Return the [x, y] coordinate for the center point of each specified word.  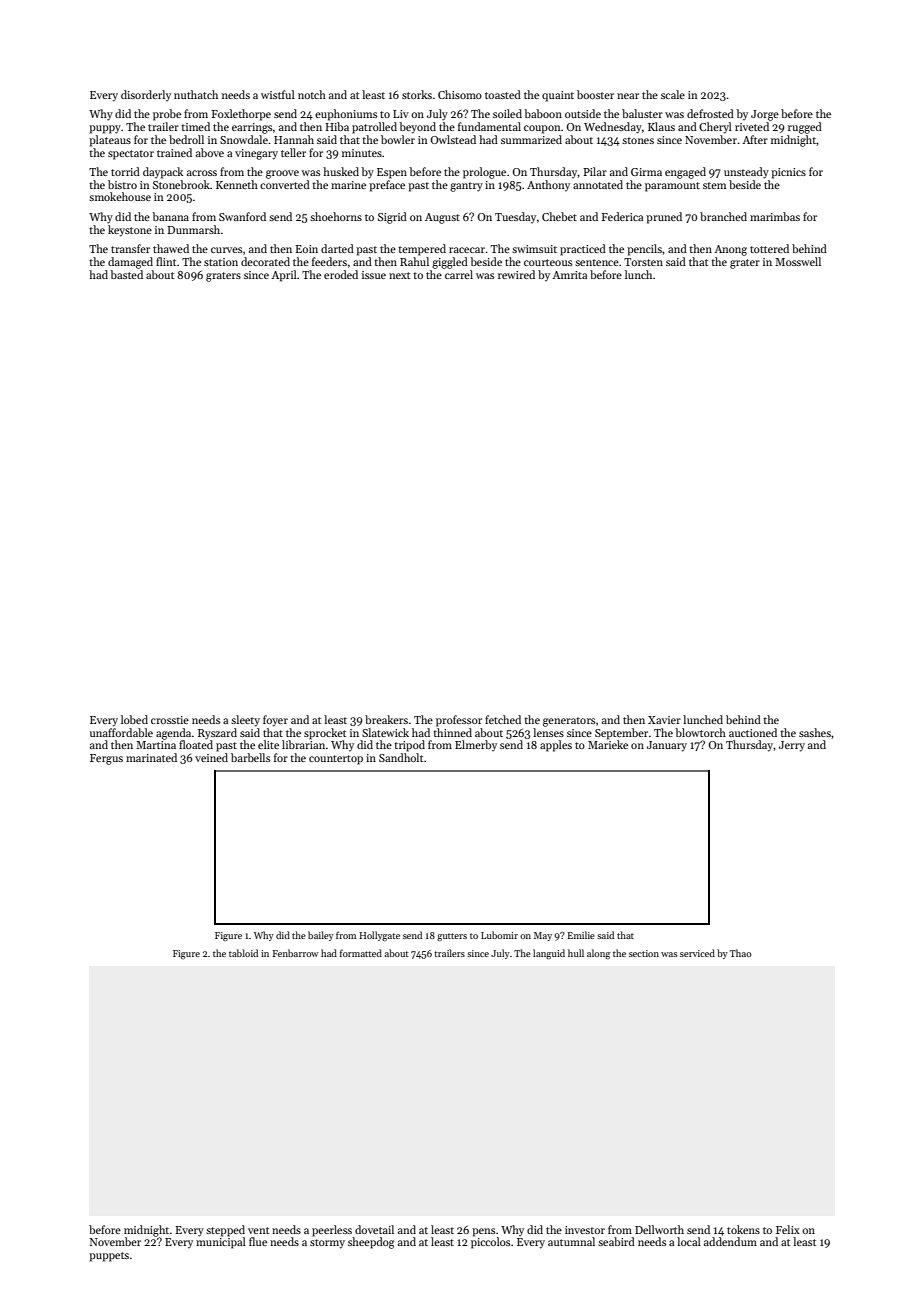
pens [483, 1232]
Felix [788, 1229]
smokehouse [120, 196]
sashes [815, 732]
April [284, 276]
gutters [452, 937]
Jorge [765, 115]
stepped [225, 1231]
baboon [543, 113]
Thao [741, 953]
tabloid [243, 953]
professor [459, 721]
